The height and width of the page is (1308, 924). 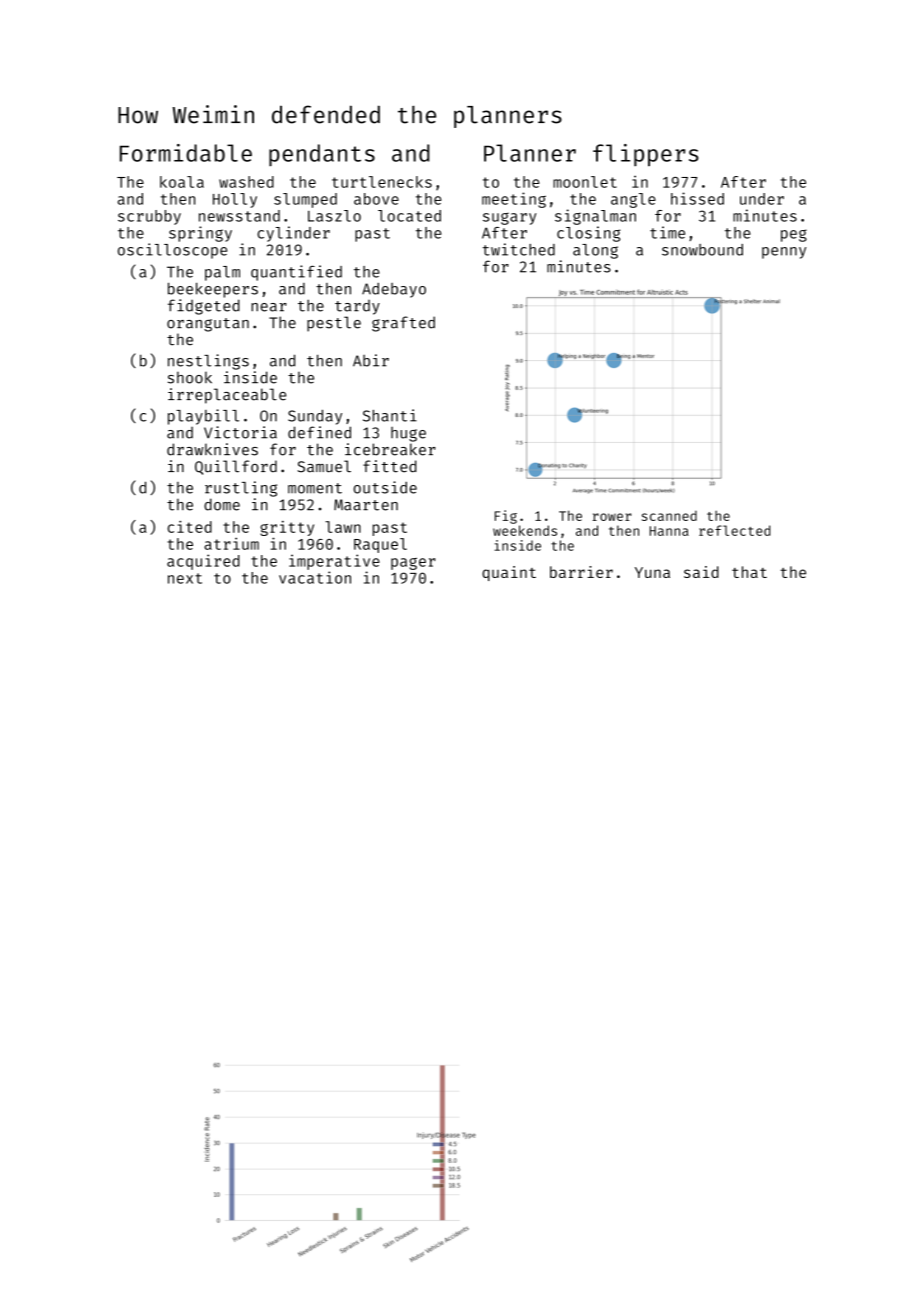 What do you see at coordinates (652, 572) in the page?
I see `Yuna` at bounding box center [652, 572].
